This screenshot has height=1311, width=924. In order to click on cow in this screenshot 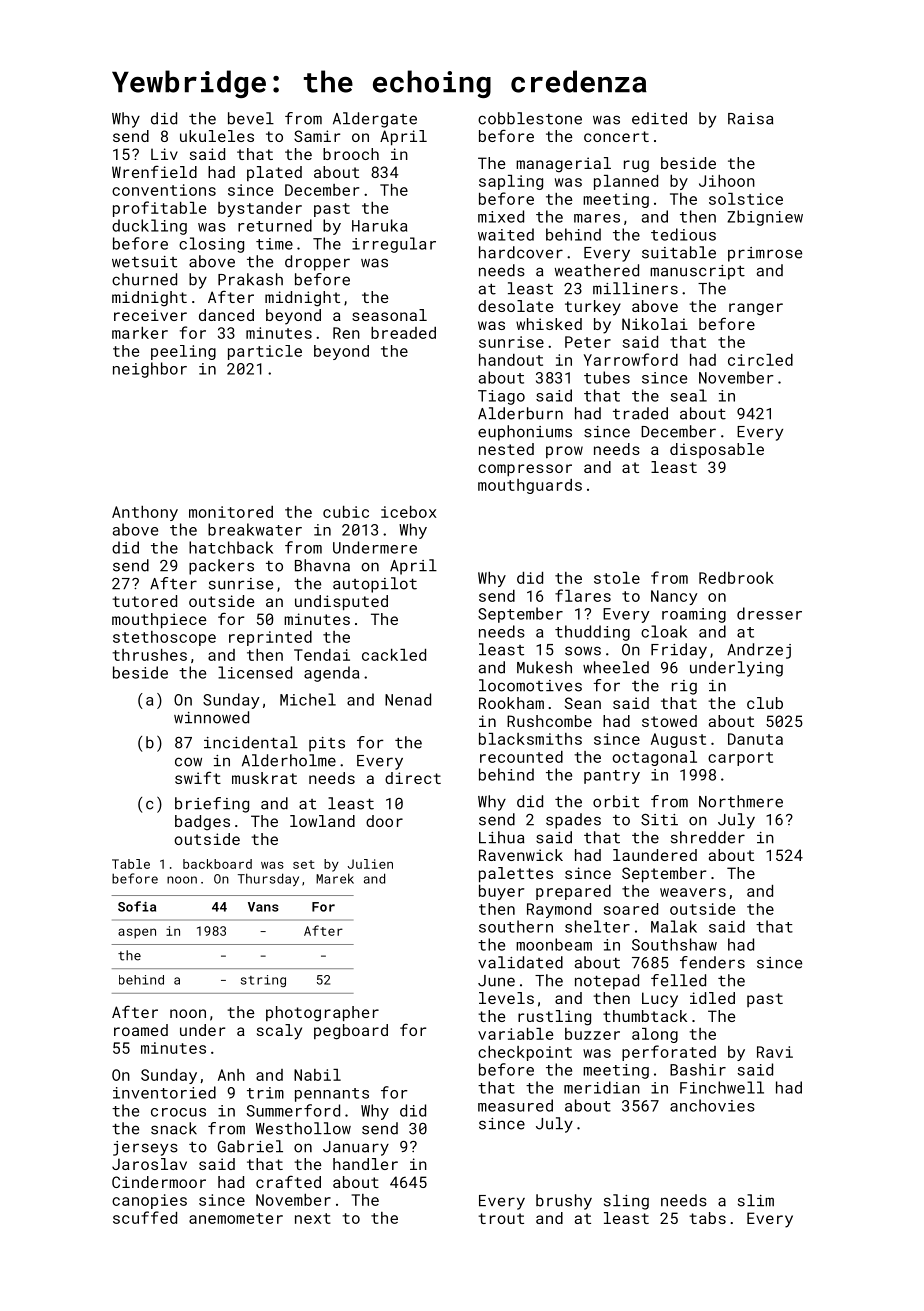, I will do `click(188, 762)`.
